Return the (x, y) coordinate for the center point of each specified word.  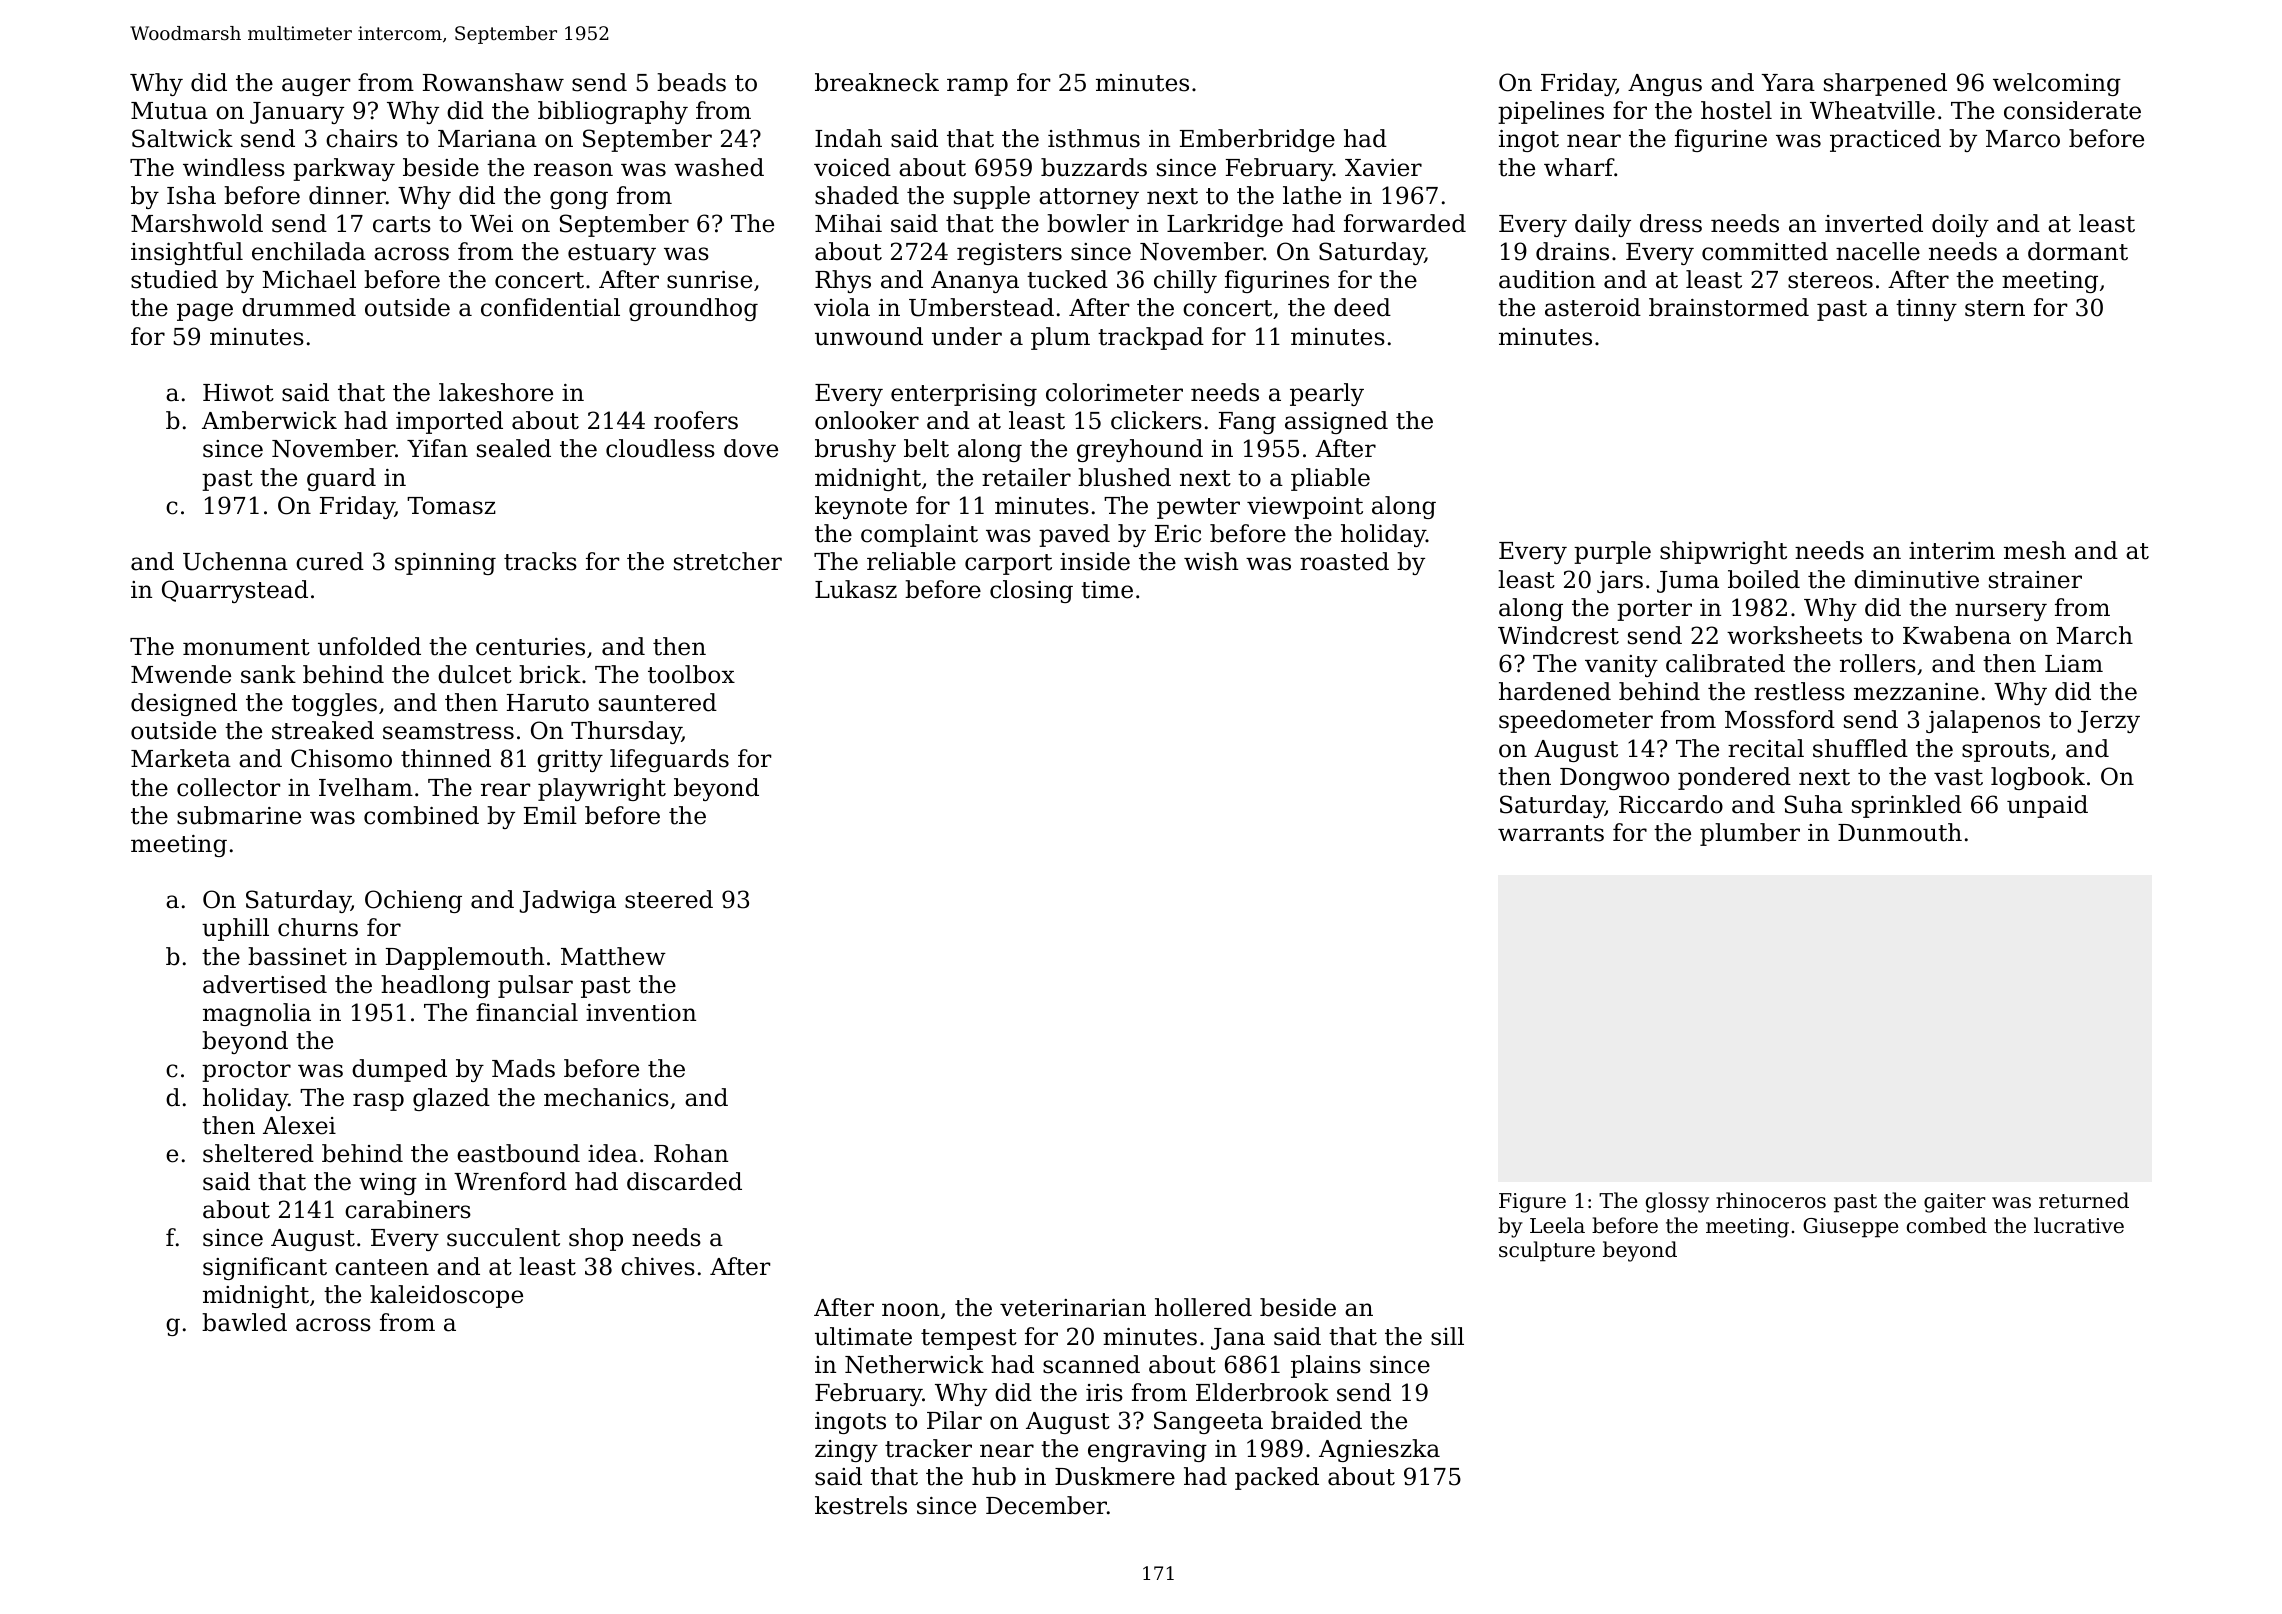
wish (1211, 561)
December (1046, 1505)
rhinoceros (1771, 1200)
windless (234, 167)
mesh (2035, 550)
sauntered (658, 702)
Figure (1532, 1203)
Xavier (1383, 168)
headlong (435, 986)
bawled (244, 1322)
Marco (2023, 139)
